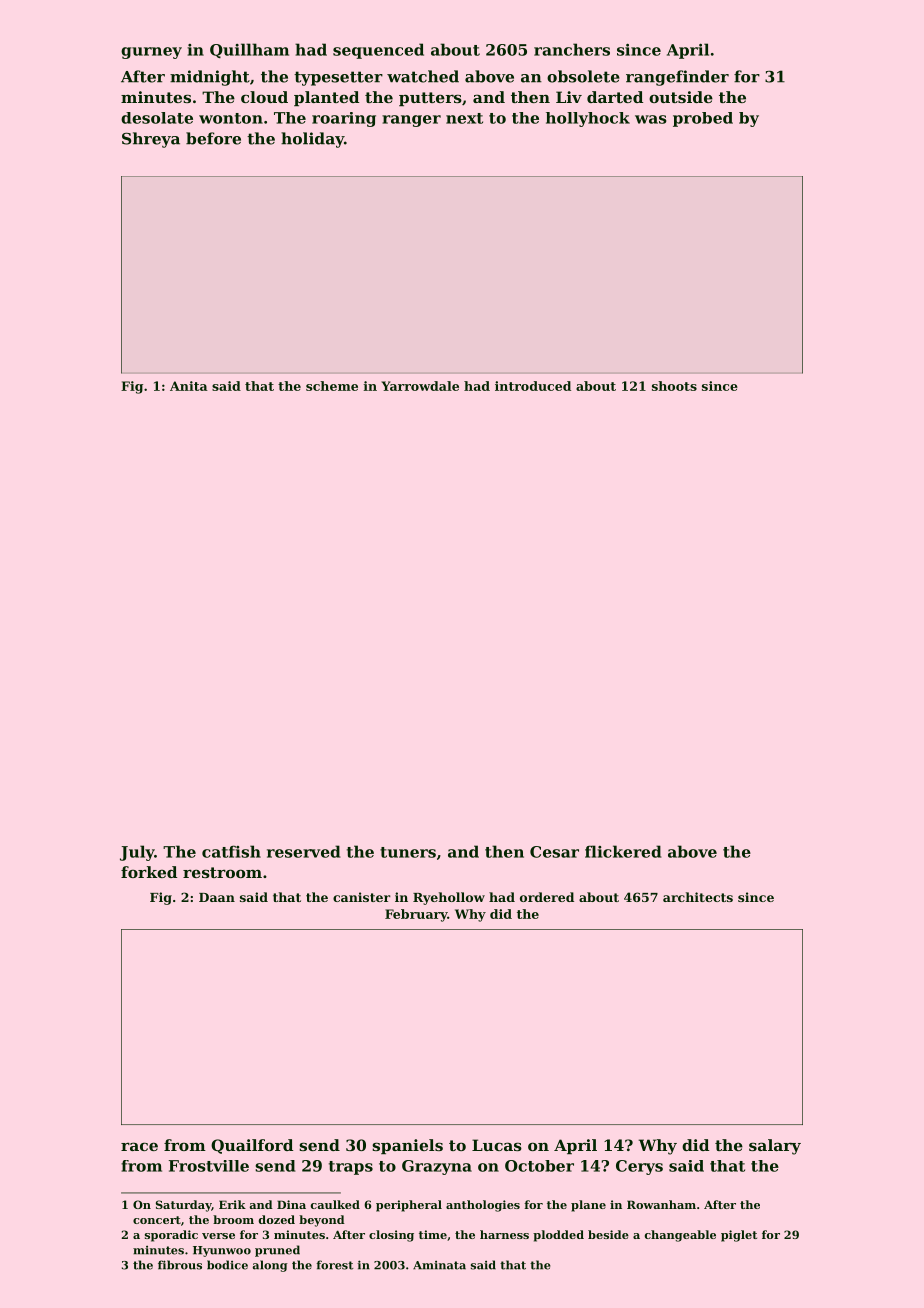 The image size is (924, 1308). I want to click on Anita, so click(189, 386).
